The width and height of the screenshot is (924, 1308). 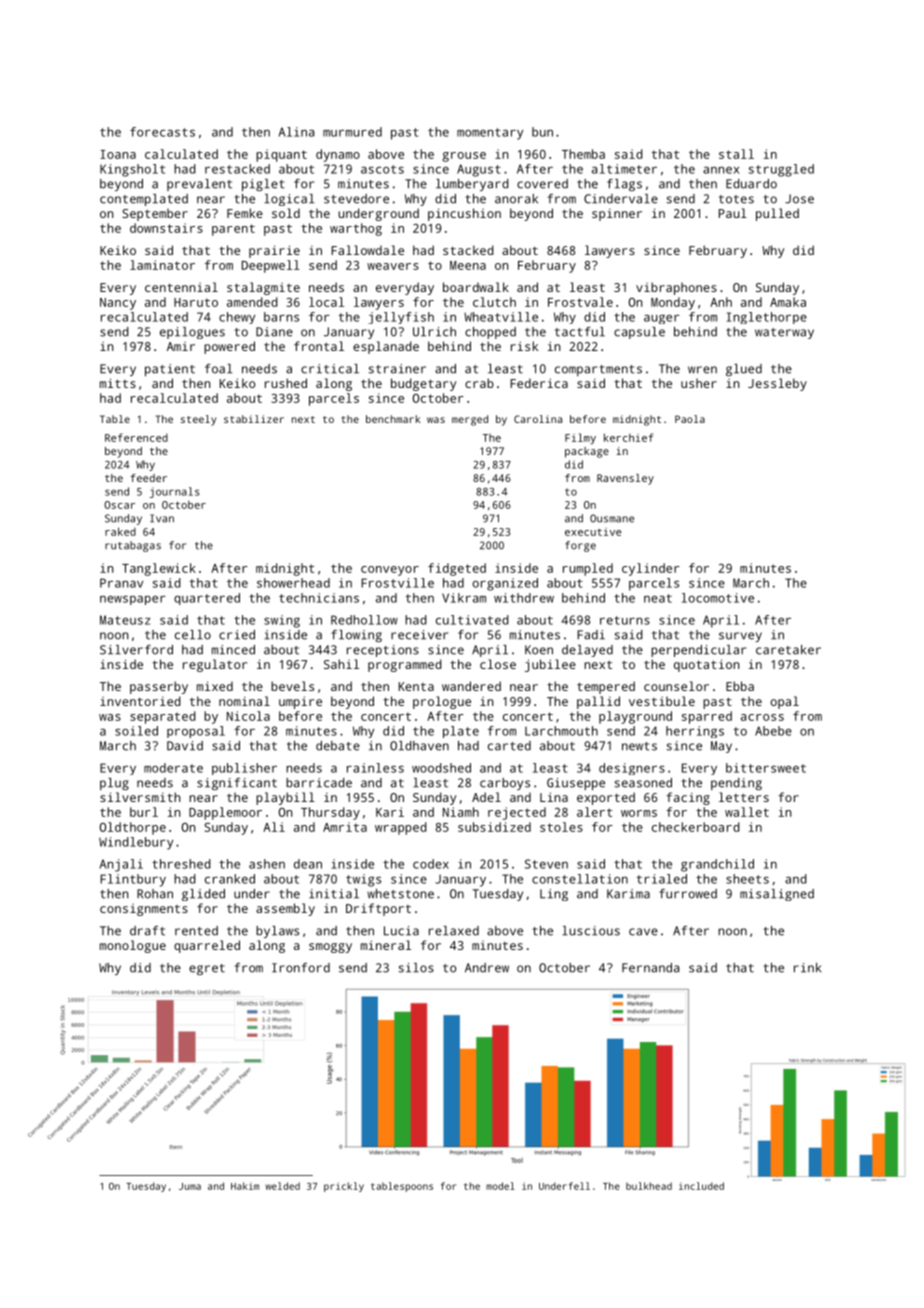 I want to click on stevedore, so click(x=356, y=199).
